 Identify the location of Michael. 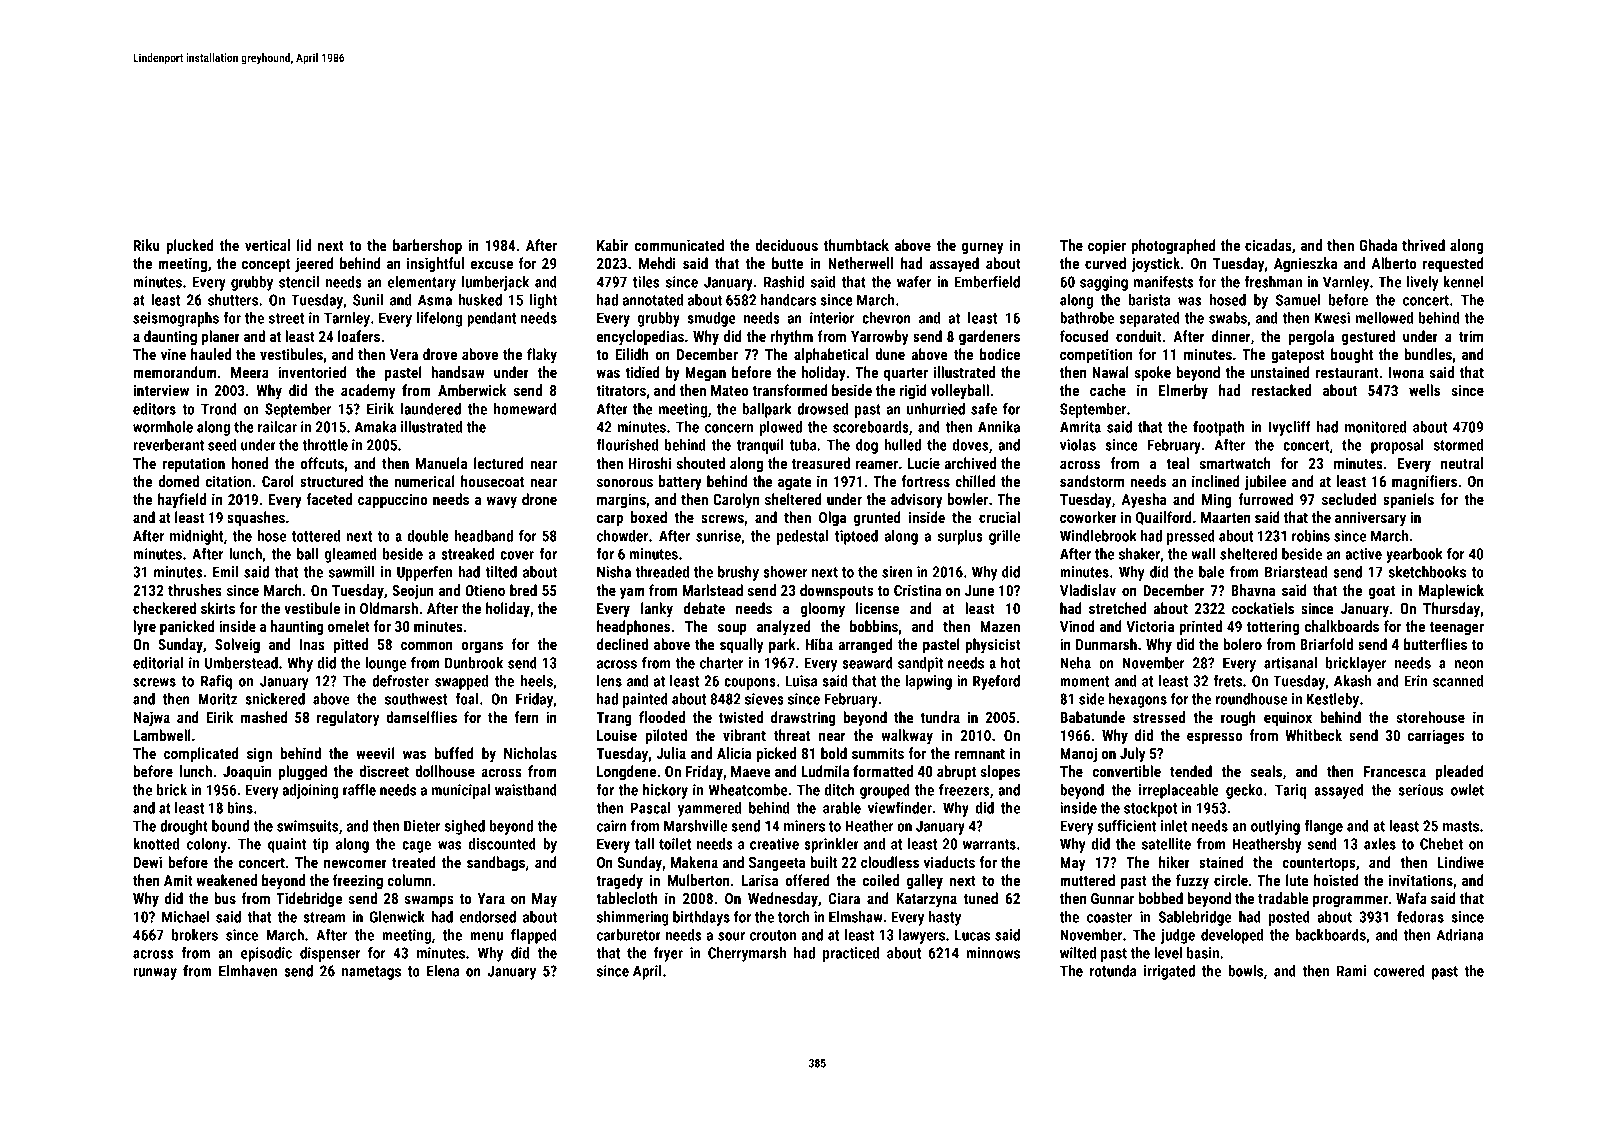
(185, 917).
